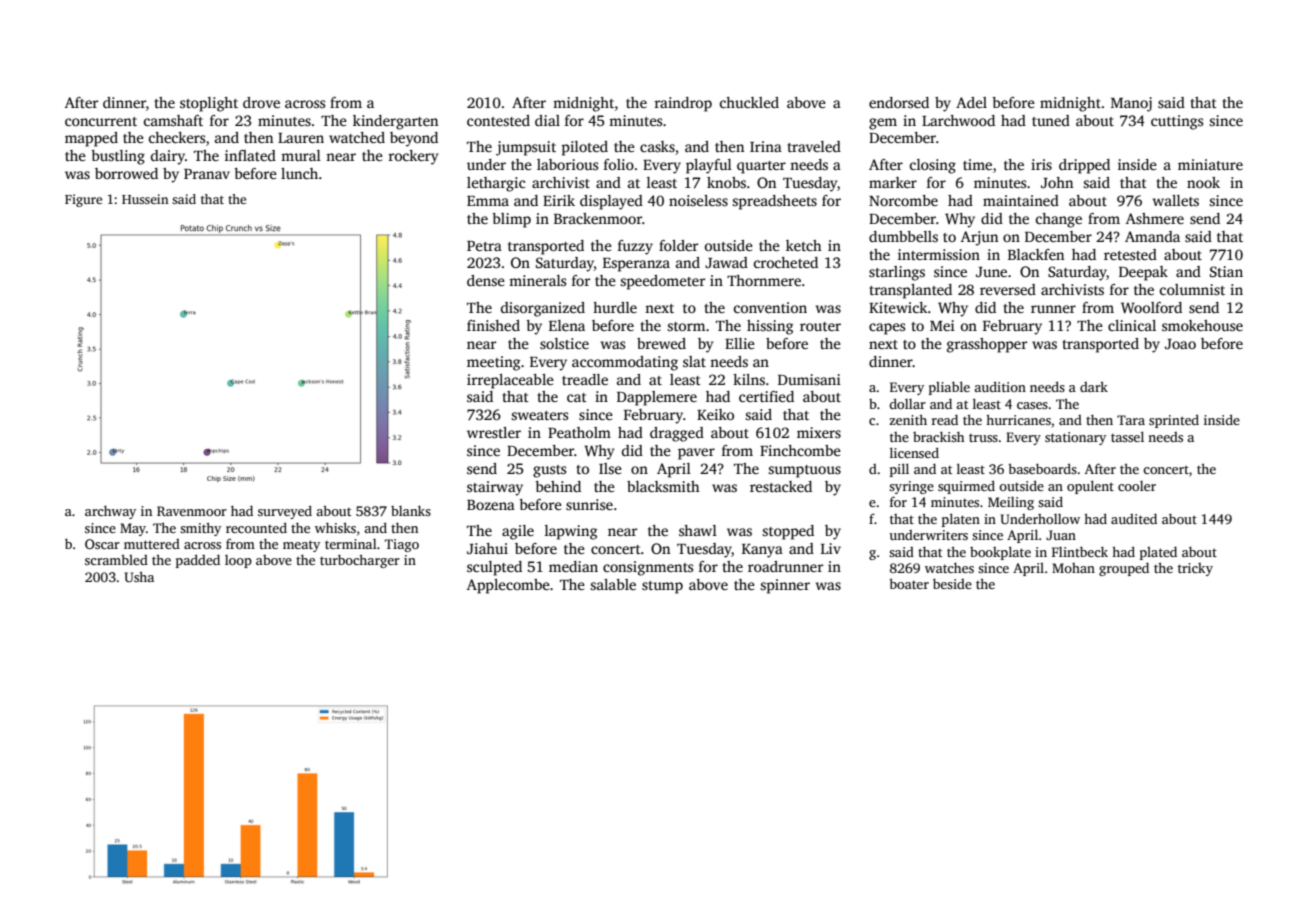 The width and height of the screenshot is (1308, 924). What do you see at coordinates (1057, 182) in the screenshot?
I see `John` at bounding box center [1057, 182].
